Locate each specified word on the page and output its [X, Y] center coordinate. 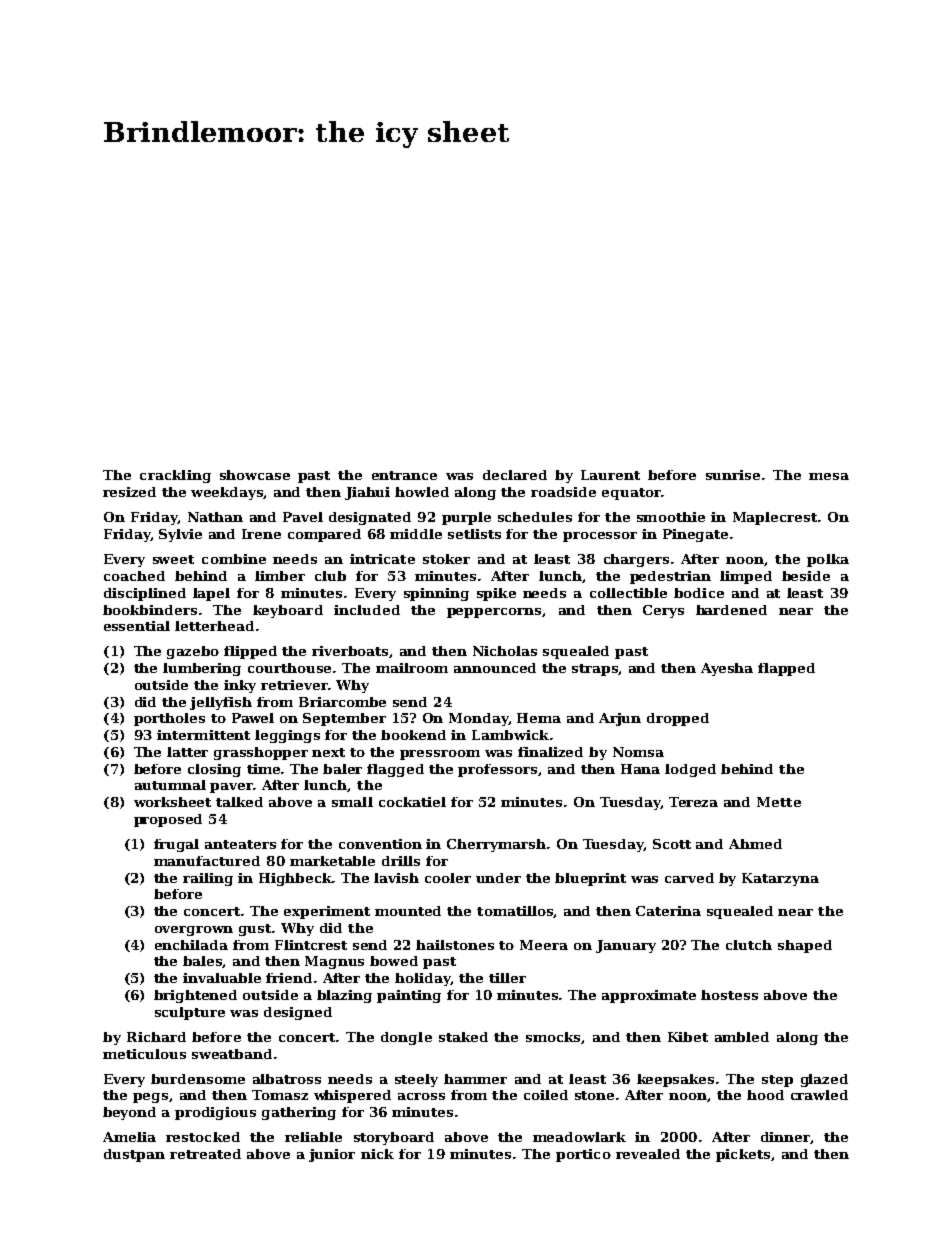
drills [401, 861]
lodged [690, 770]
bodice [699, 593]
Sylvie [180, 535]
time [263, 769]
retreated [205, 1154]
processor [600, 537]
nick [377, 1154]
